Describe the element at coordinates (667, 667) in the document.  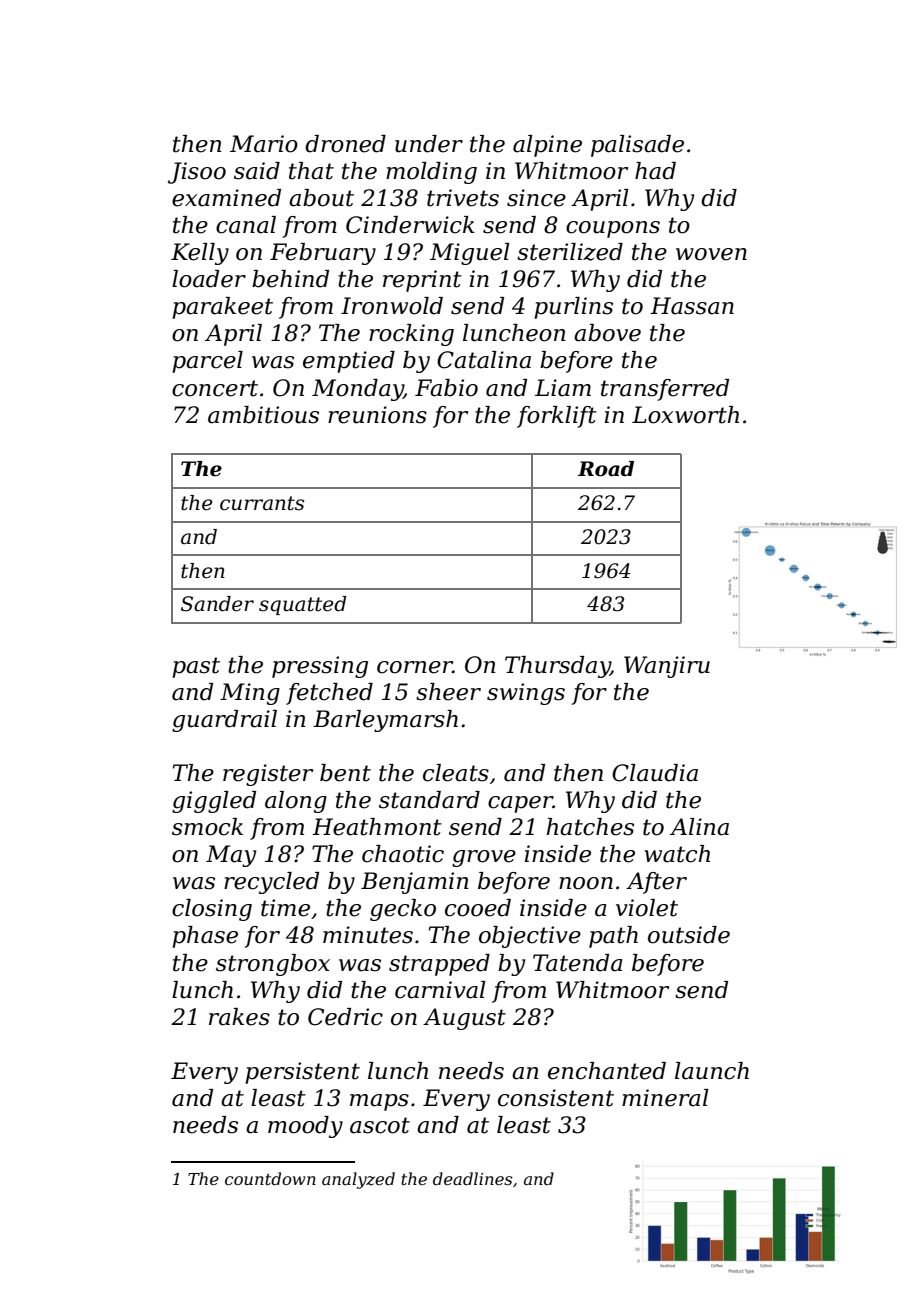
I see `Wanjiru` at that location.
